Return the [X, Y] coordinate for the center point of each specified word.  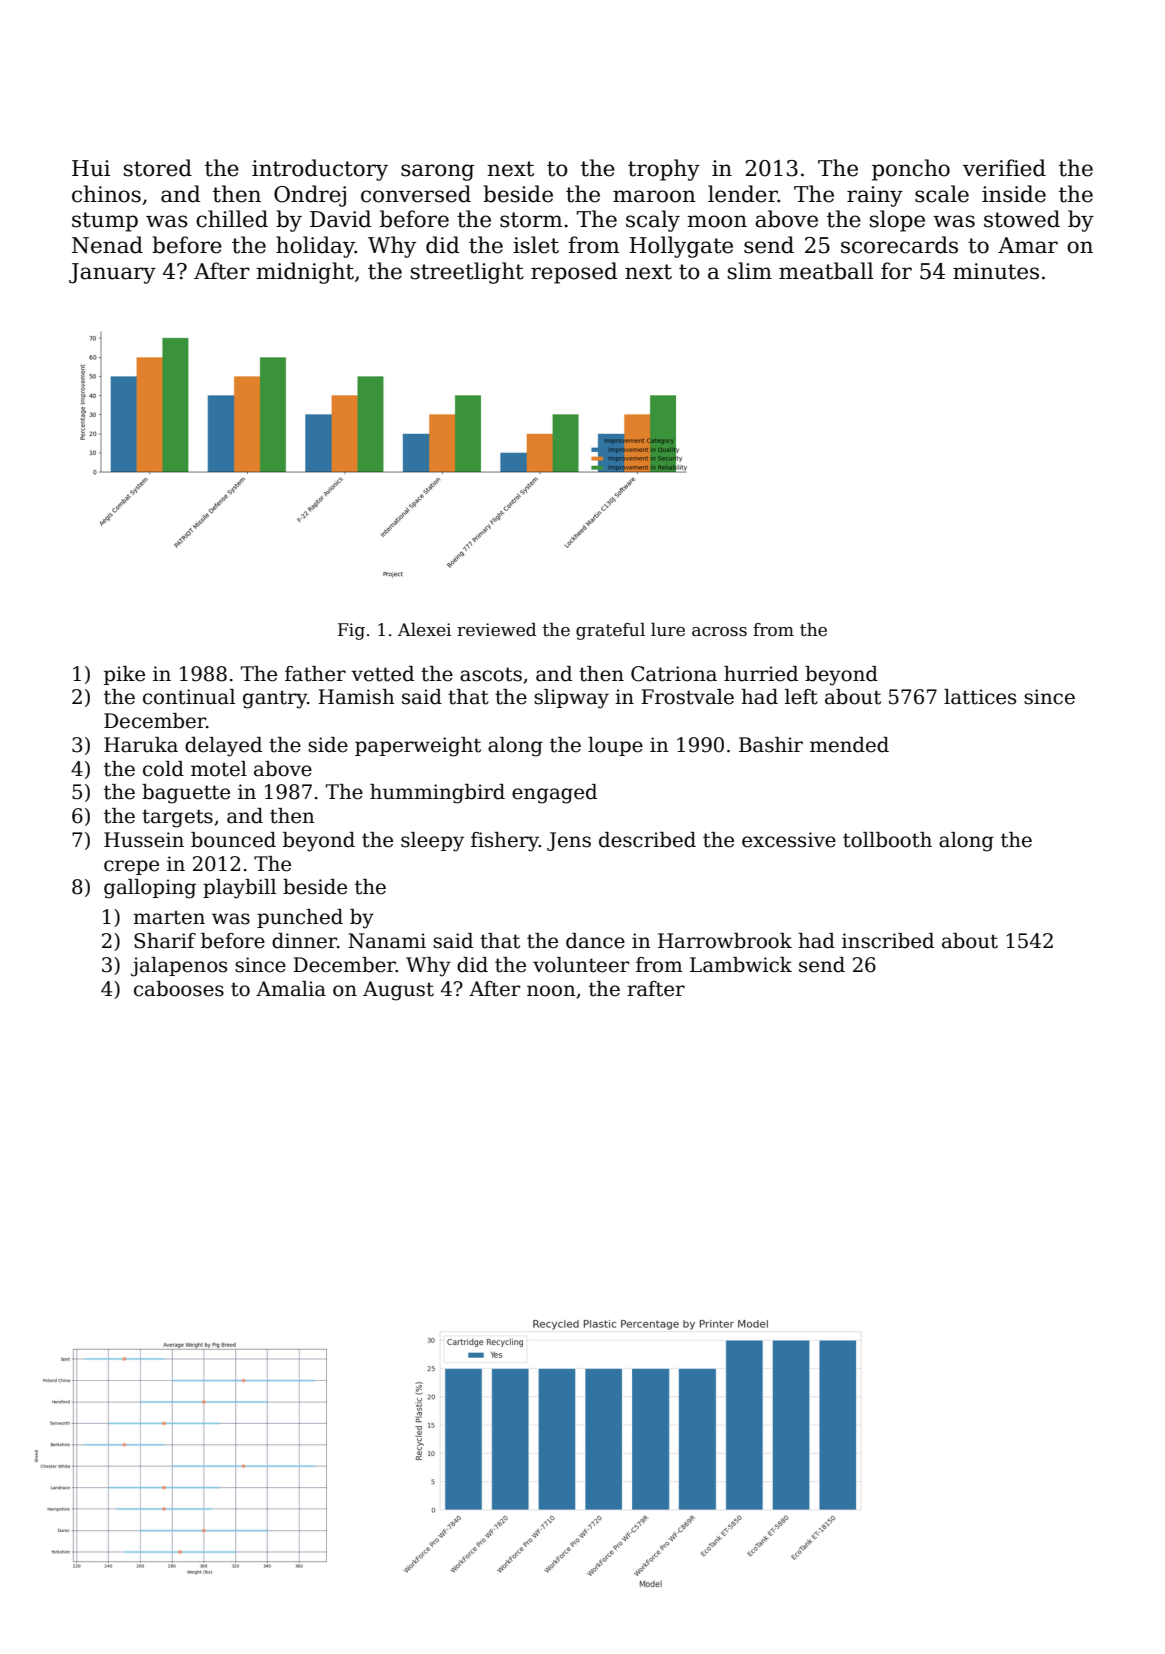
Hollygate [681, 247]
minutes [996, 271]
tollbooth [887, 840]
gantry [275, 699]
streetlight [467, 273]
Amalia [291, 989]
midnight [305, 273]
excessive [789, 840]
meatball [826, 271]
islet [536, 245]
